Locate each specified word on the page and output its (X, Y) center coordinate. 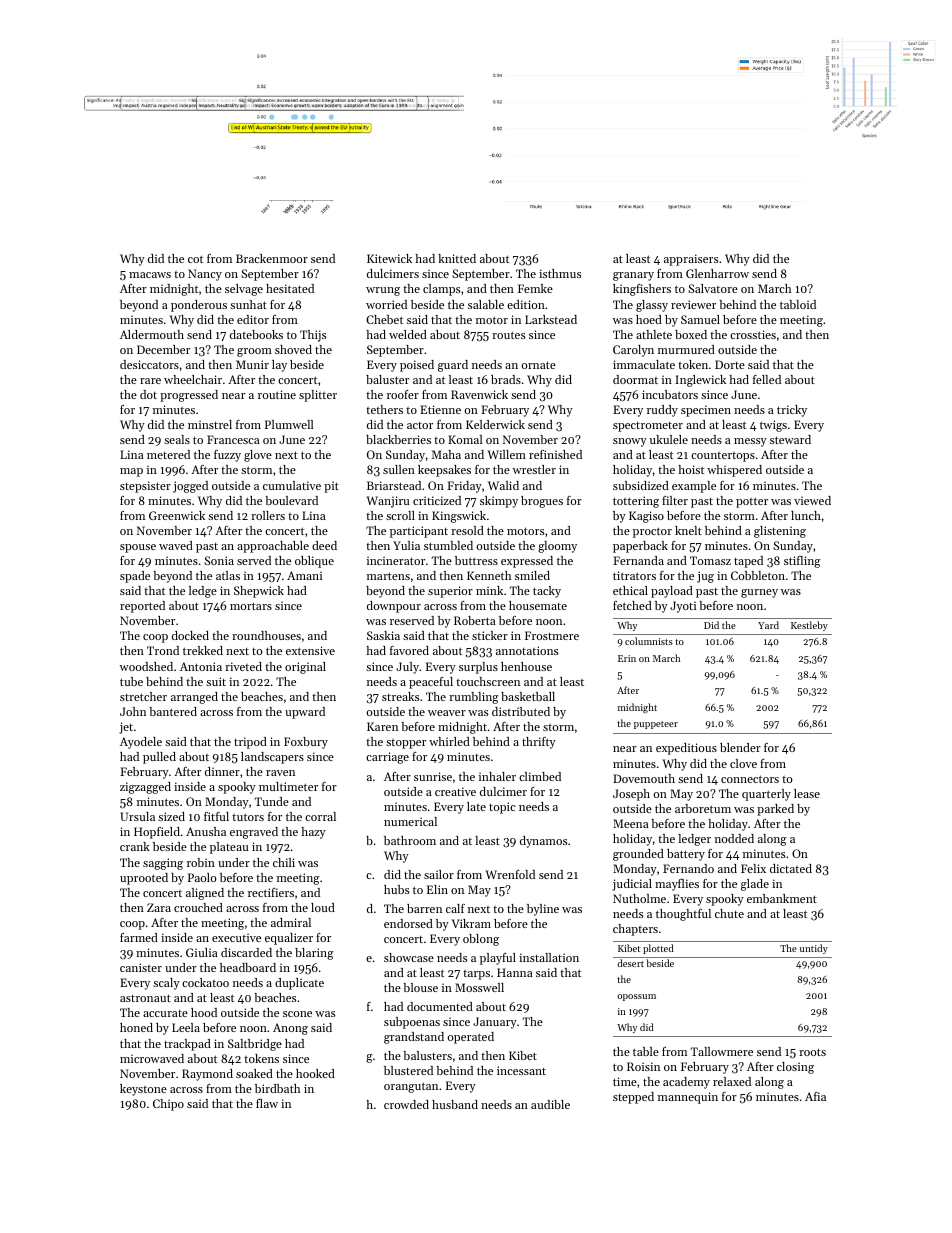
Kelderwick (495, 424)
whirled (449, 741)
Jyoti (683, 607)
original (305, 668)
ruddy (662, 411)
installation (549, 957)
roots (812, 1052)
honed (136, 1027)
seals (177, 439)
